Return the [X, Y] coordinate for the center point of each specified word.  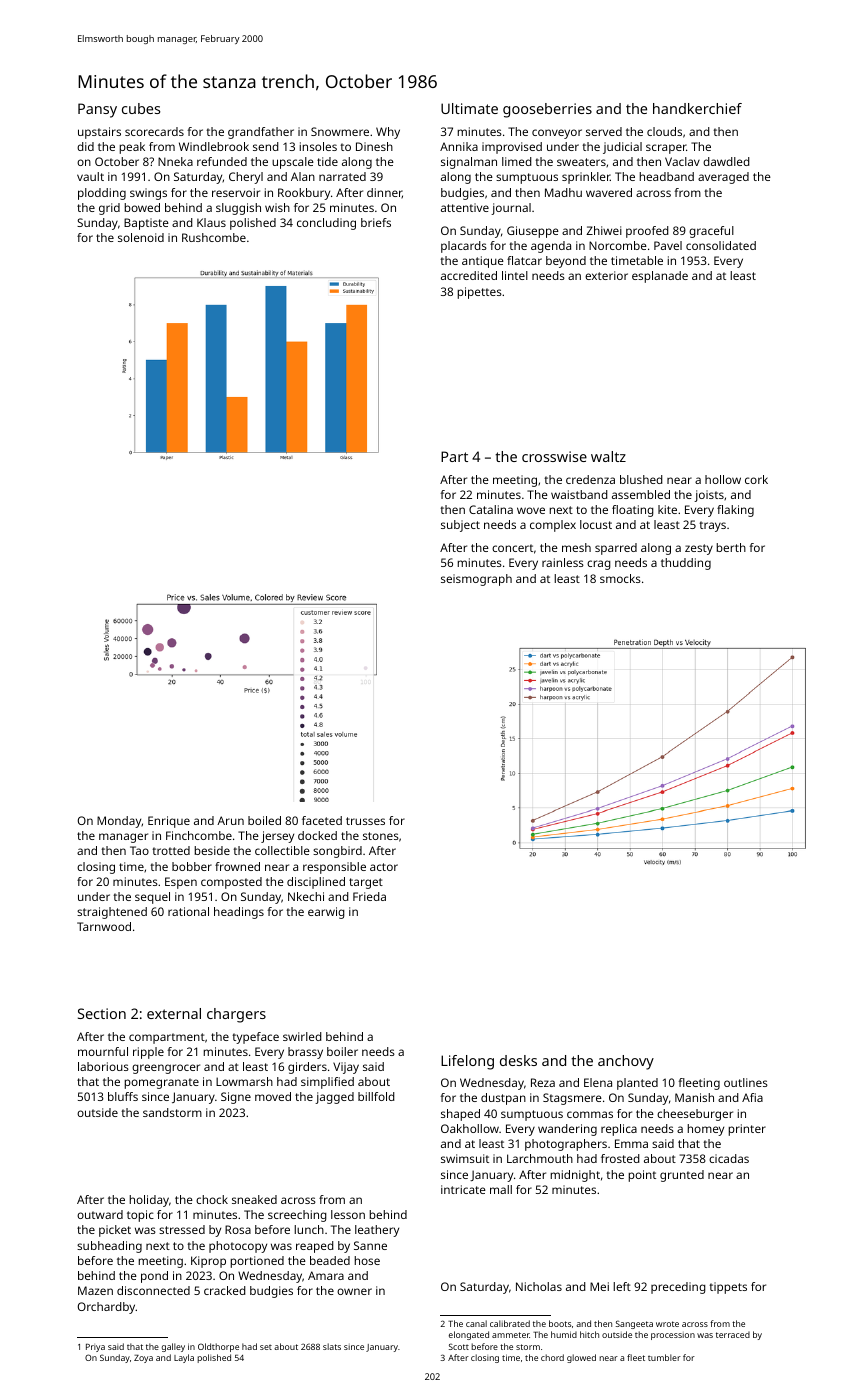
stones [381, 836]
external [174, 1013]
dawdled [726, 161]
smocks [620, 578]
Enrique [169, 822]
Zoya [143, 1359]
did [85, 146]
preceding [678, 1288]
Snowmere [340, 131]
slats [332, 1346]
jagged [334, 1098]
